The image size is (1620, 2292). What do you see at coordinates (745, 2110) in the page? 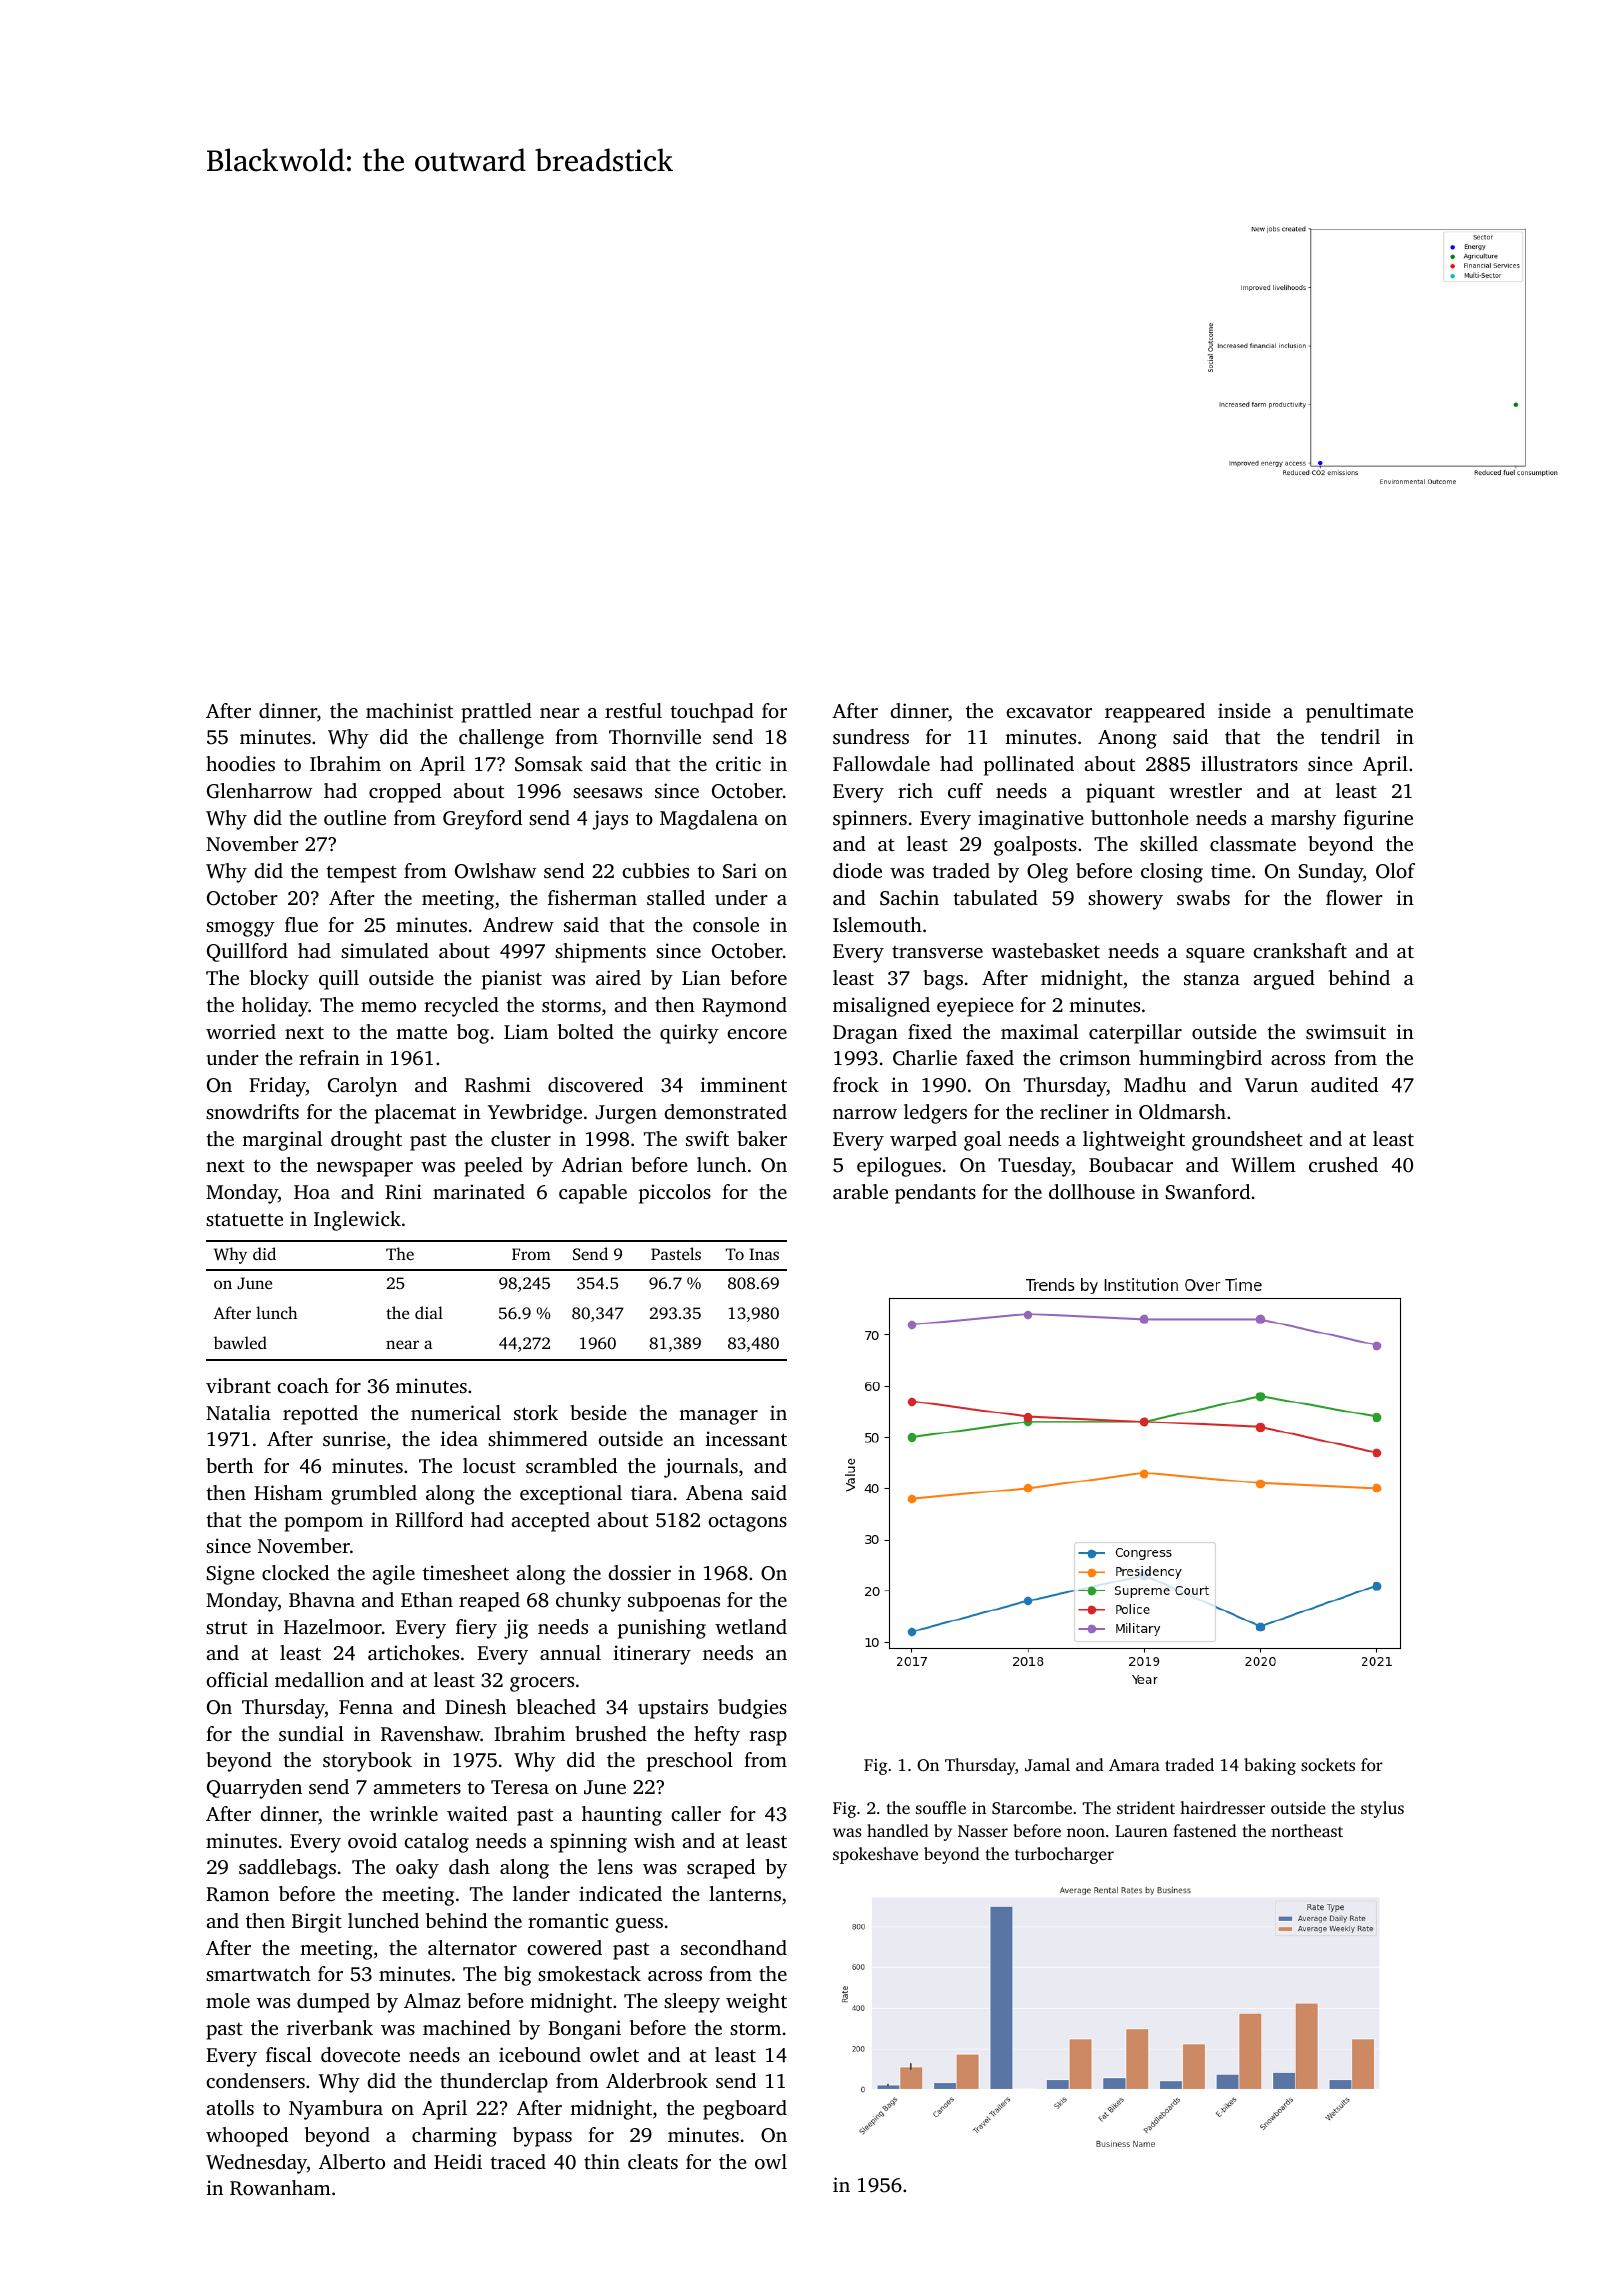
I see `pegboard` at bounding box center [745, 2110].
